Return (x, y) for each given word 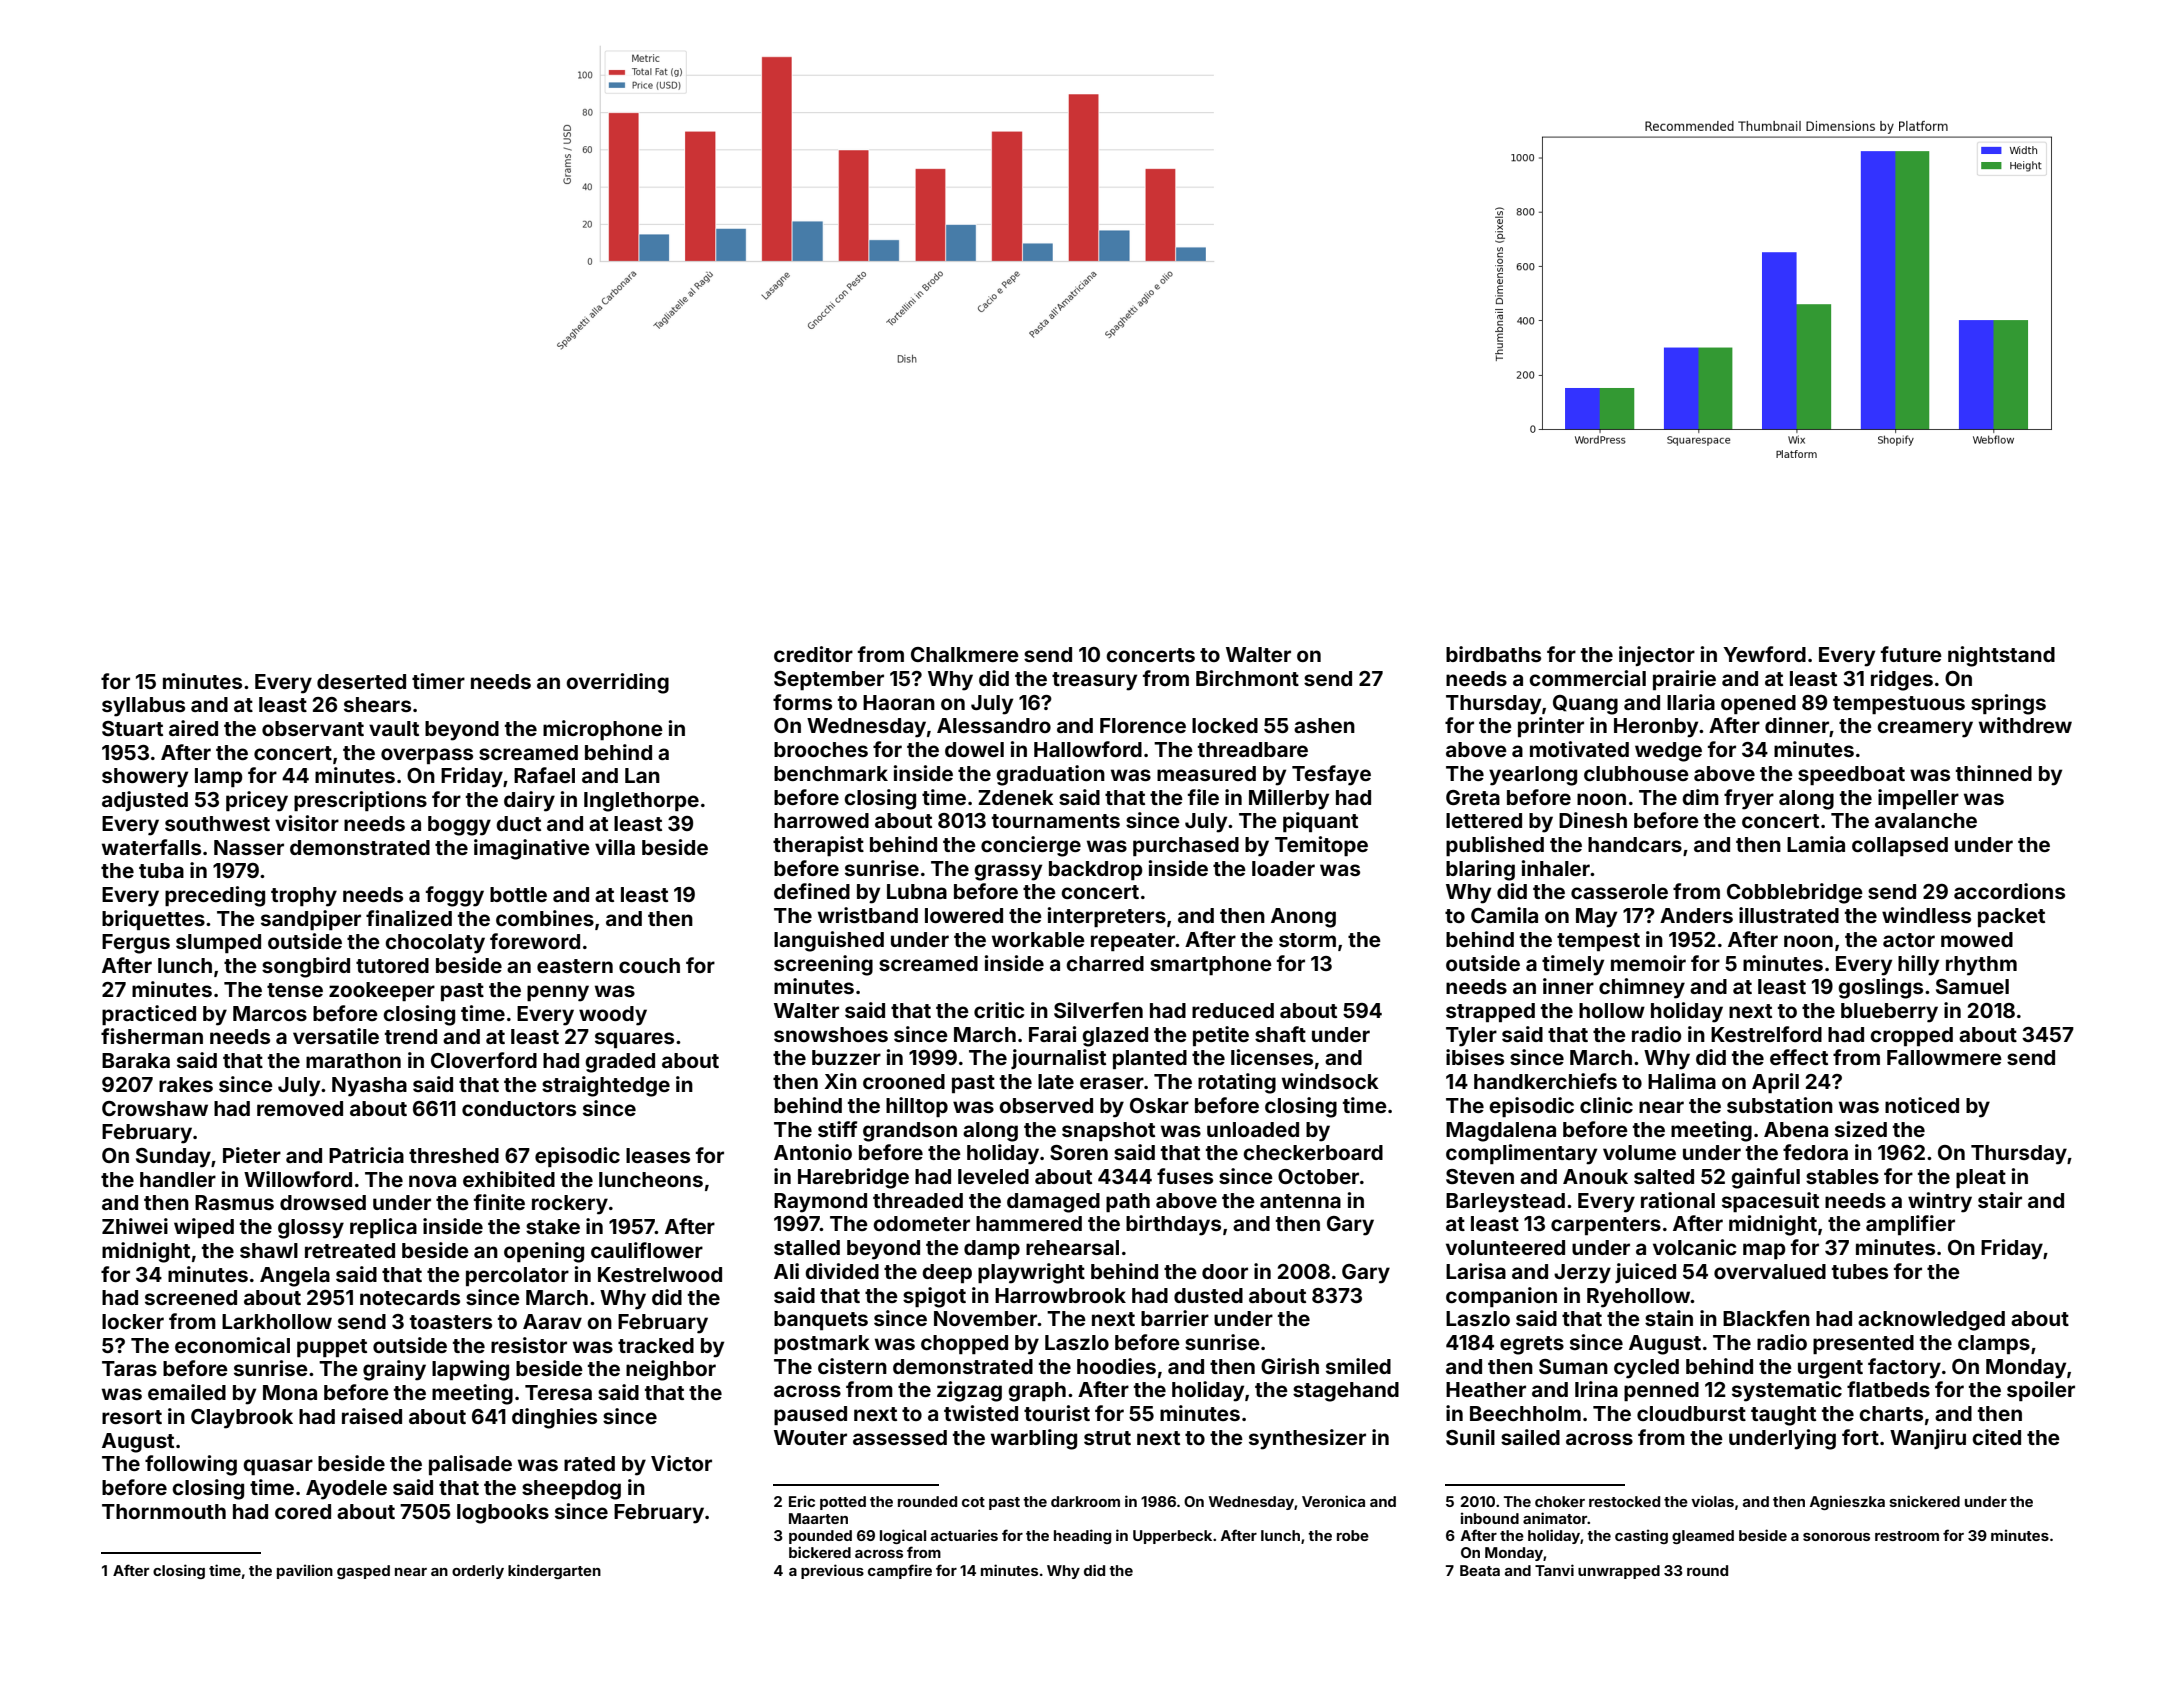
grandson (910, 1132)
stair (2000, 1200)
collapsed (1900, 846)
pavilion (305, 1571)
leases (658, 1155)
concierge (1031, 846)
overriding (617, 683)
